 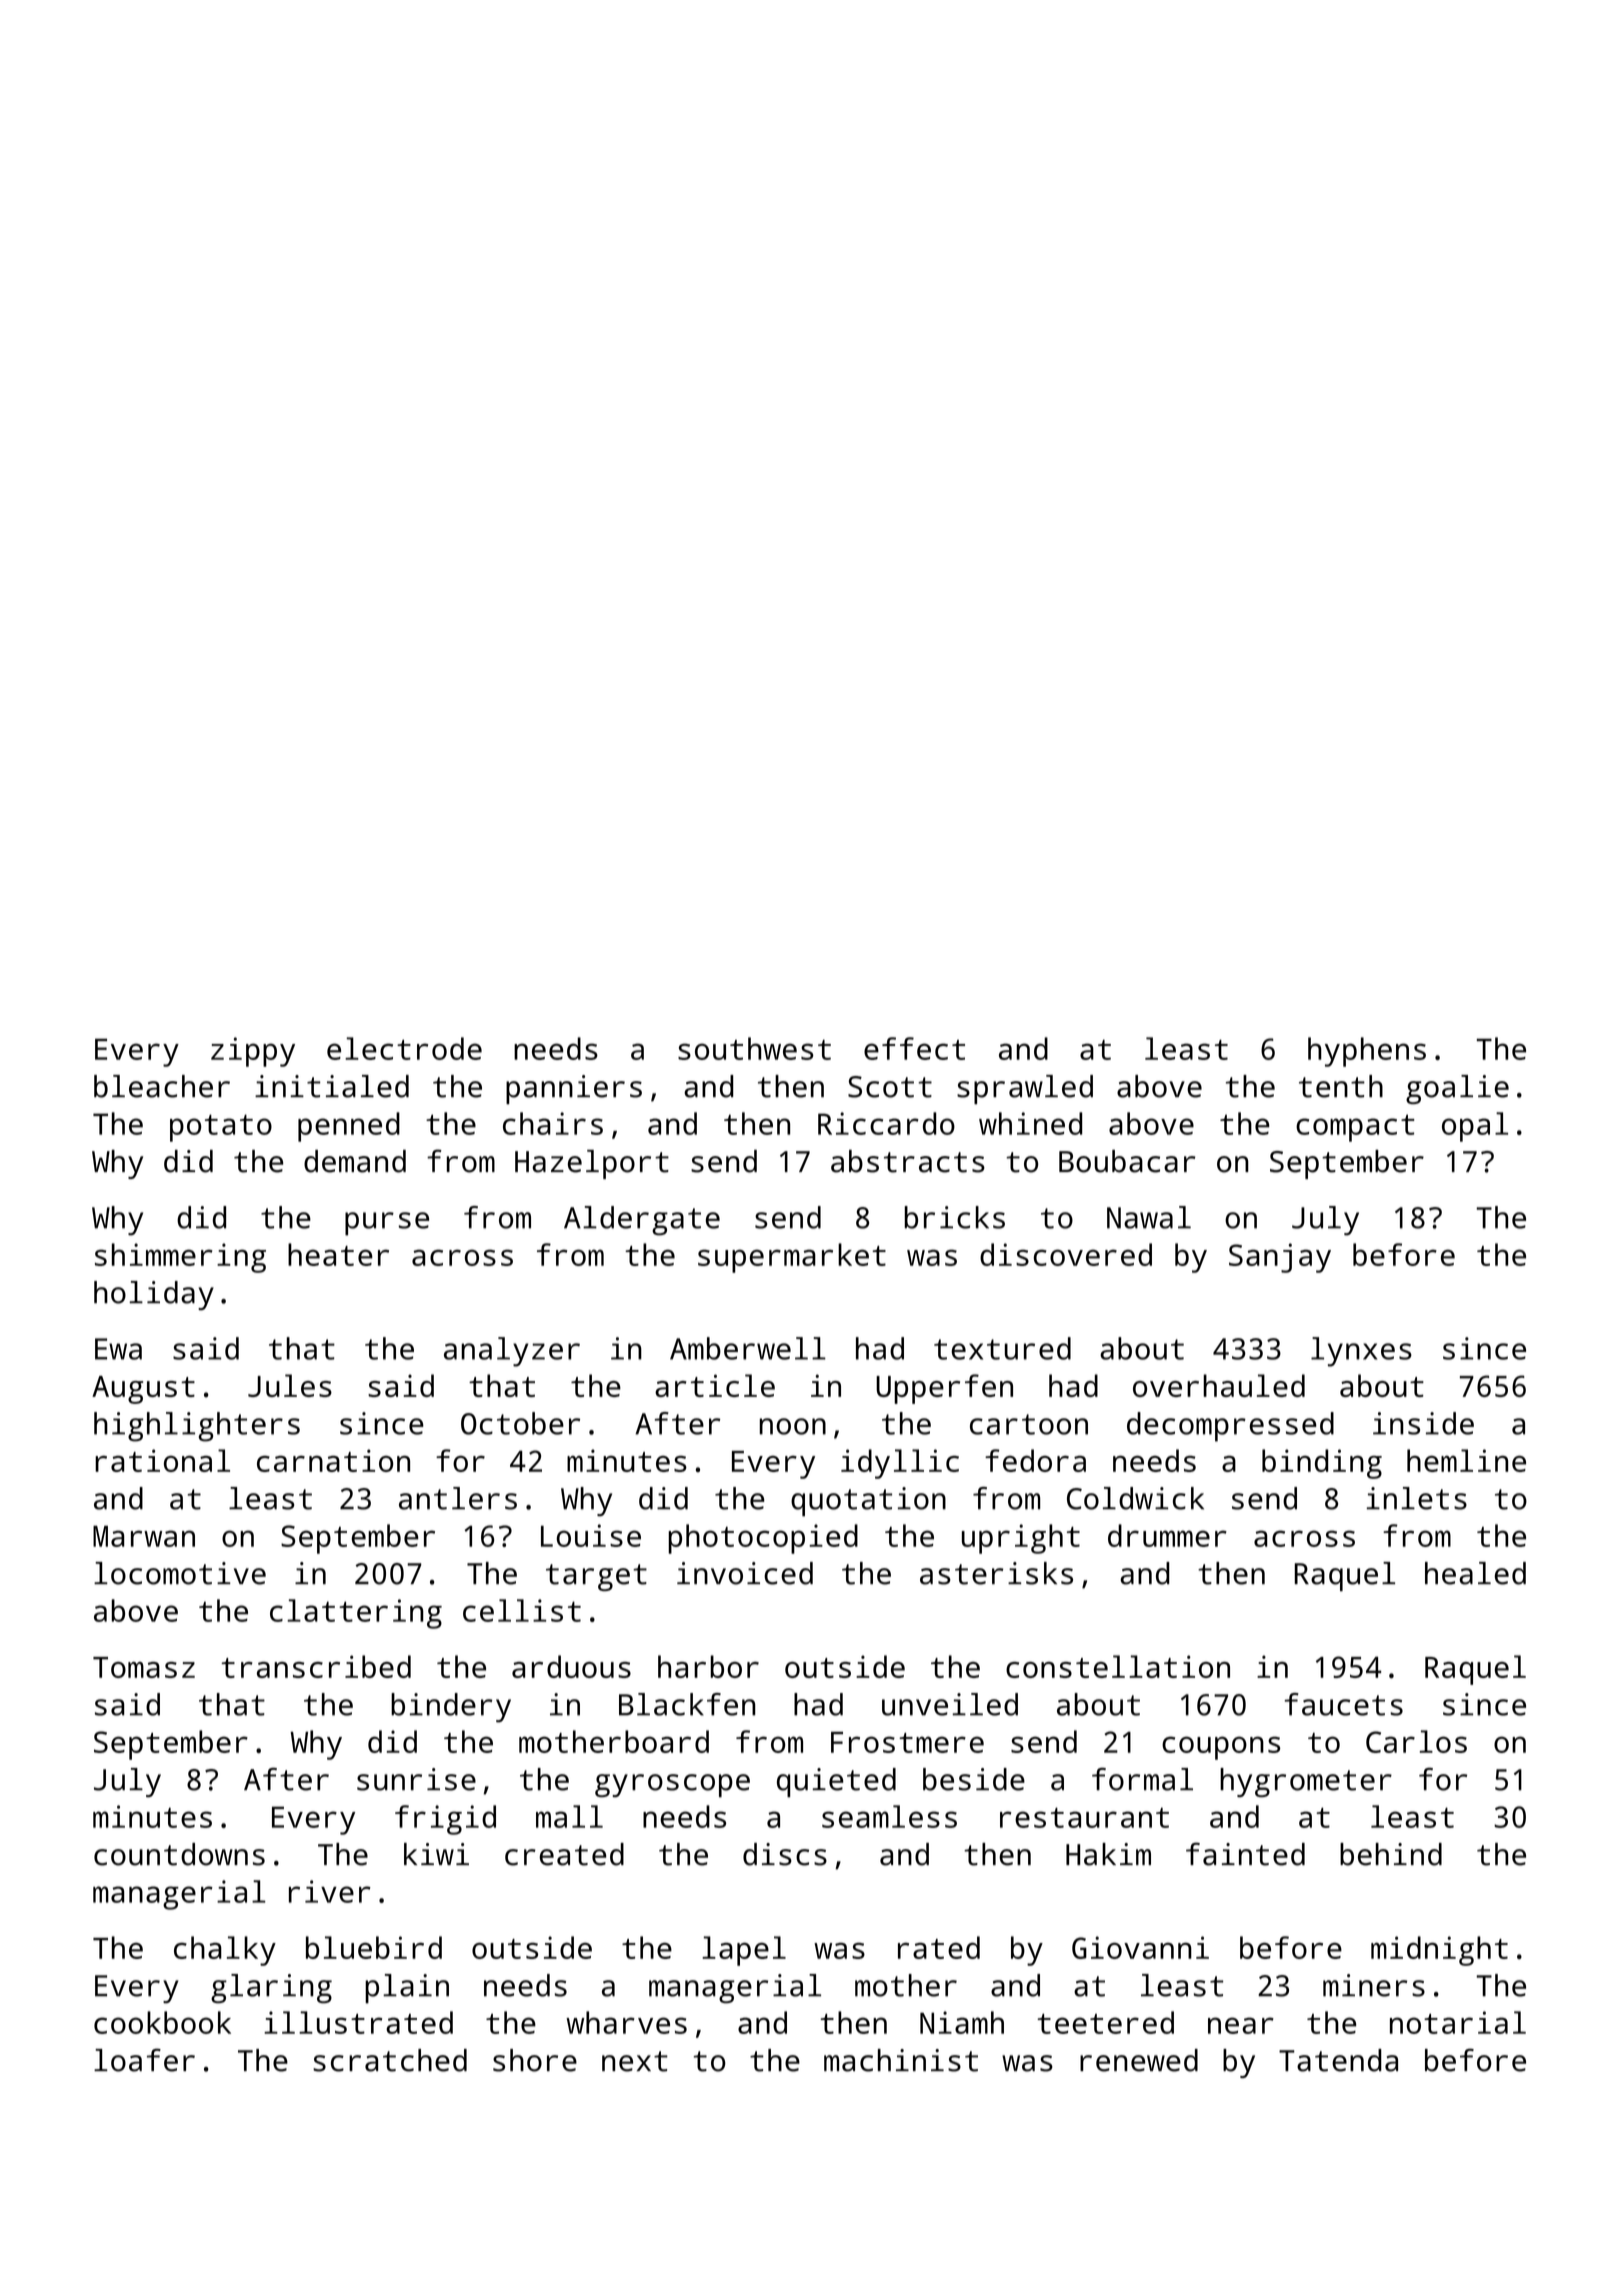 I want to click on shimmering, so click(x=180, y=1258).
